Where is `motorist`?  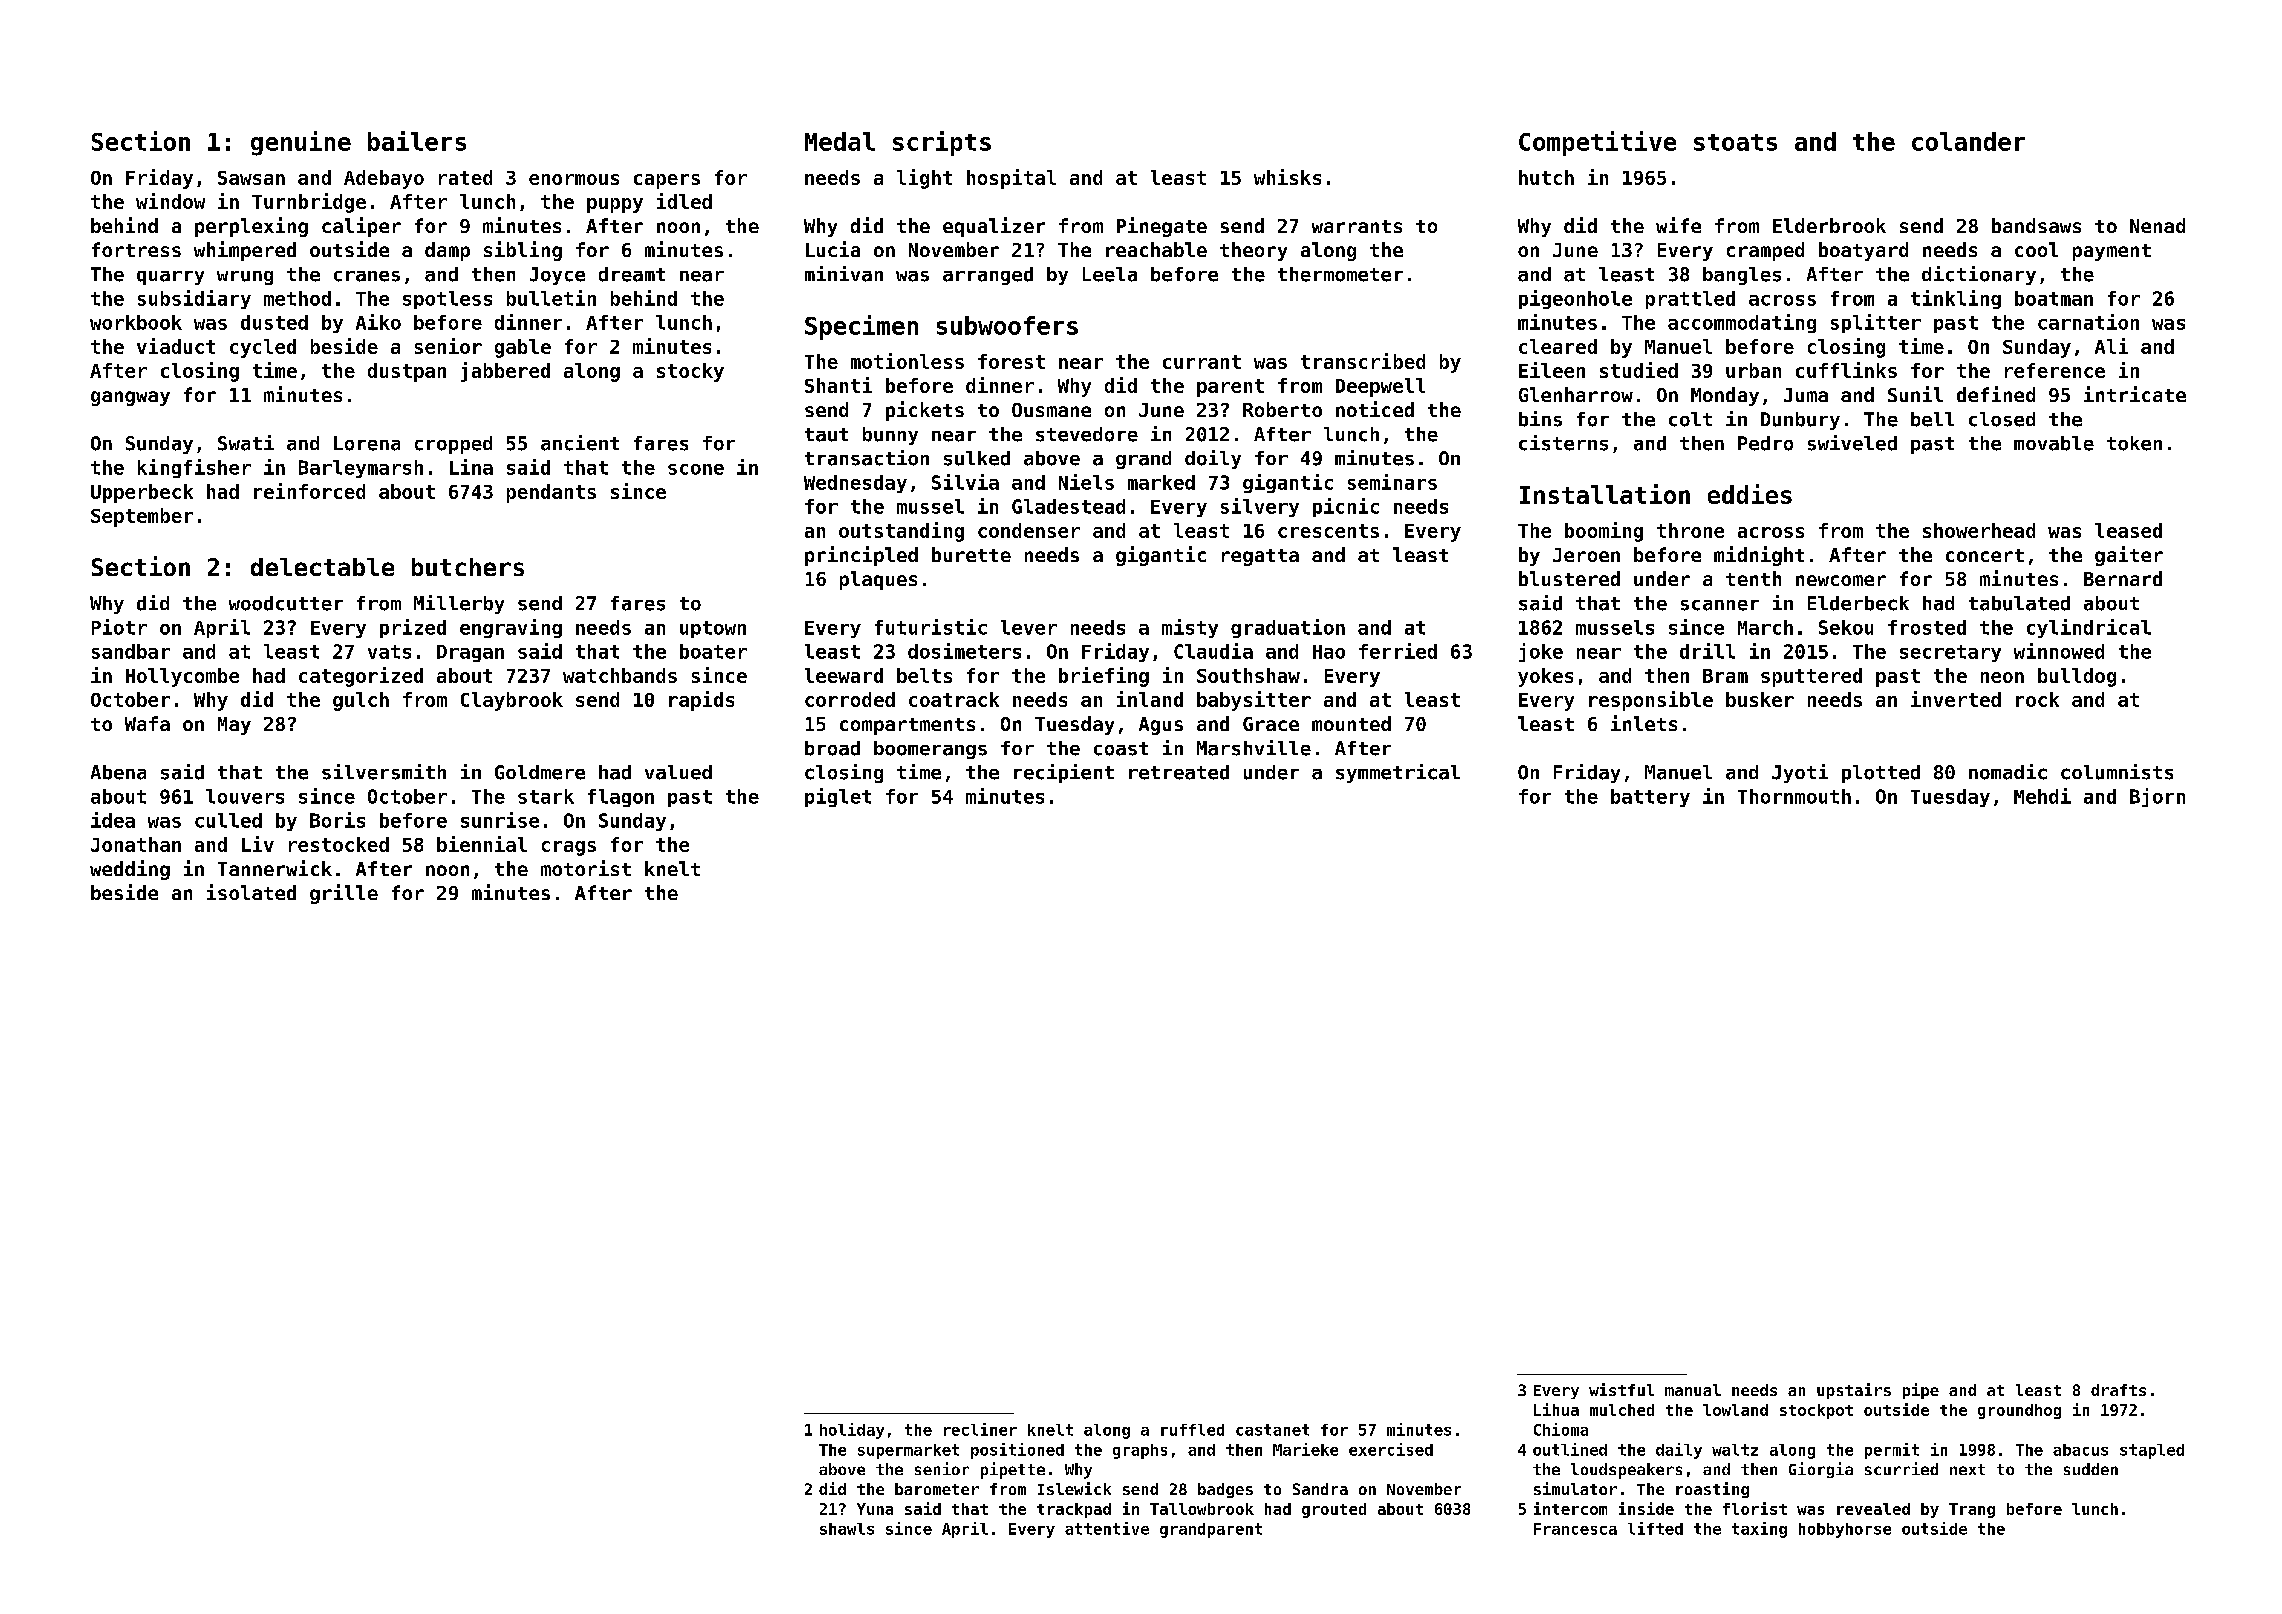
motorist is located at coordinates (586, 868).
